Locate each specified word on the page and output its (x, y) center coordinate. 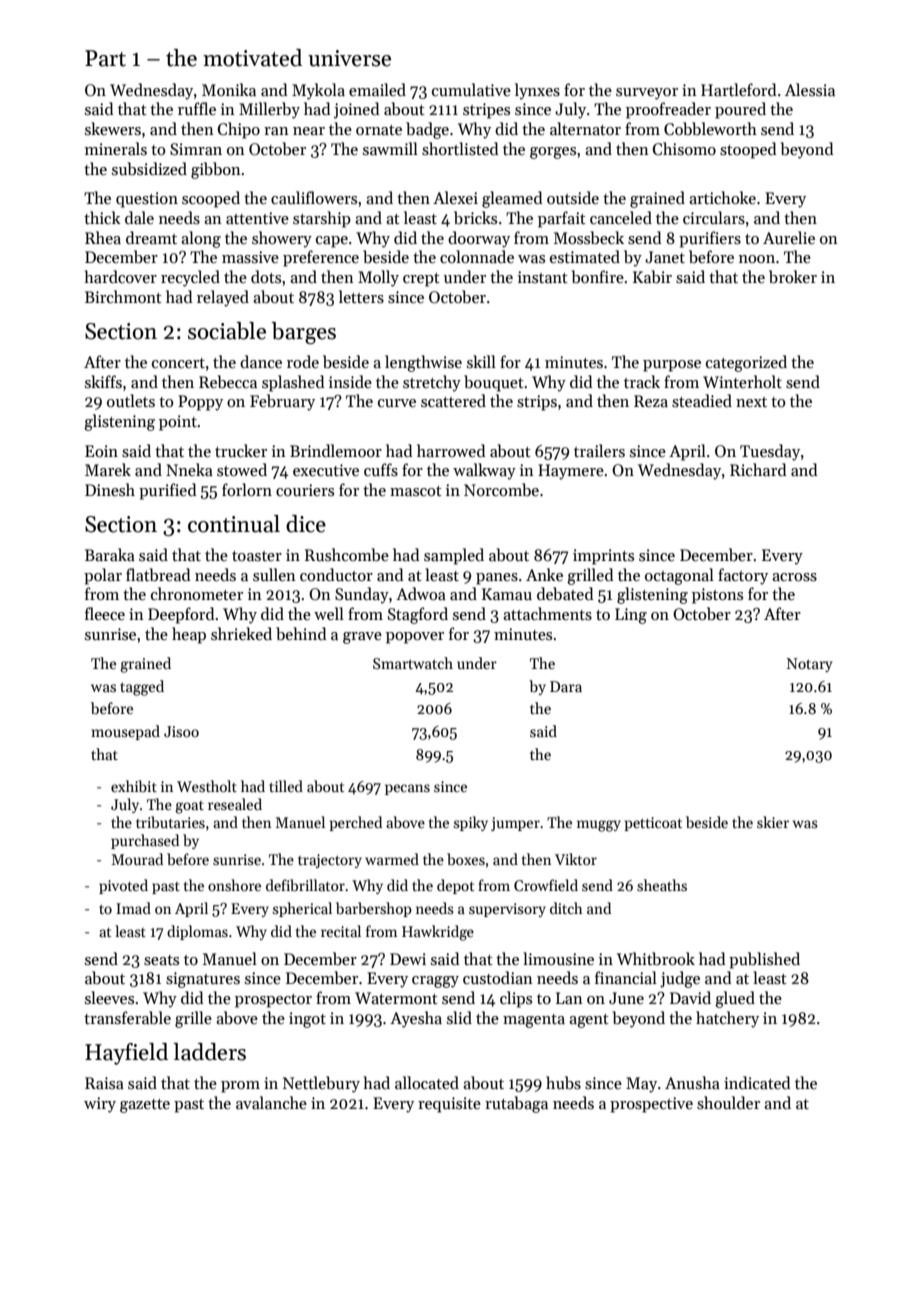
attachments (547, 614)
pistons (717, 596)
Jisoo (181, 731)
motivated (252, 58)
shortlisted (460, 149)
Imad (133, 908)
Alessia (810, 89)
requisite (449, 1105)
